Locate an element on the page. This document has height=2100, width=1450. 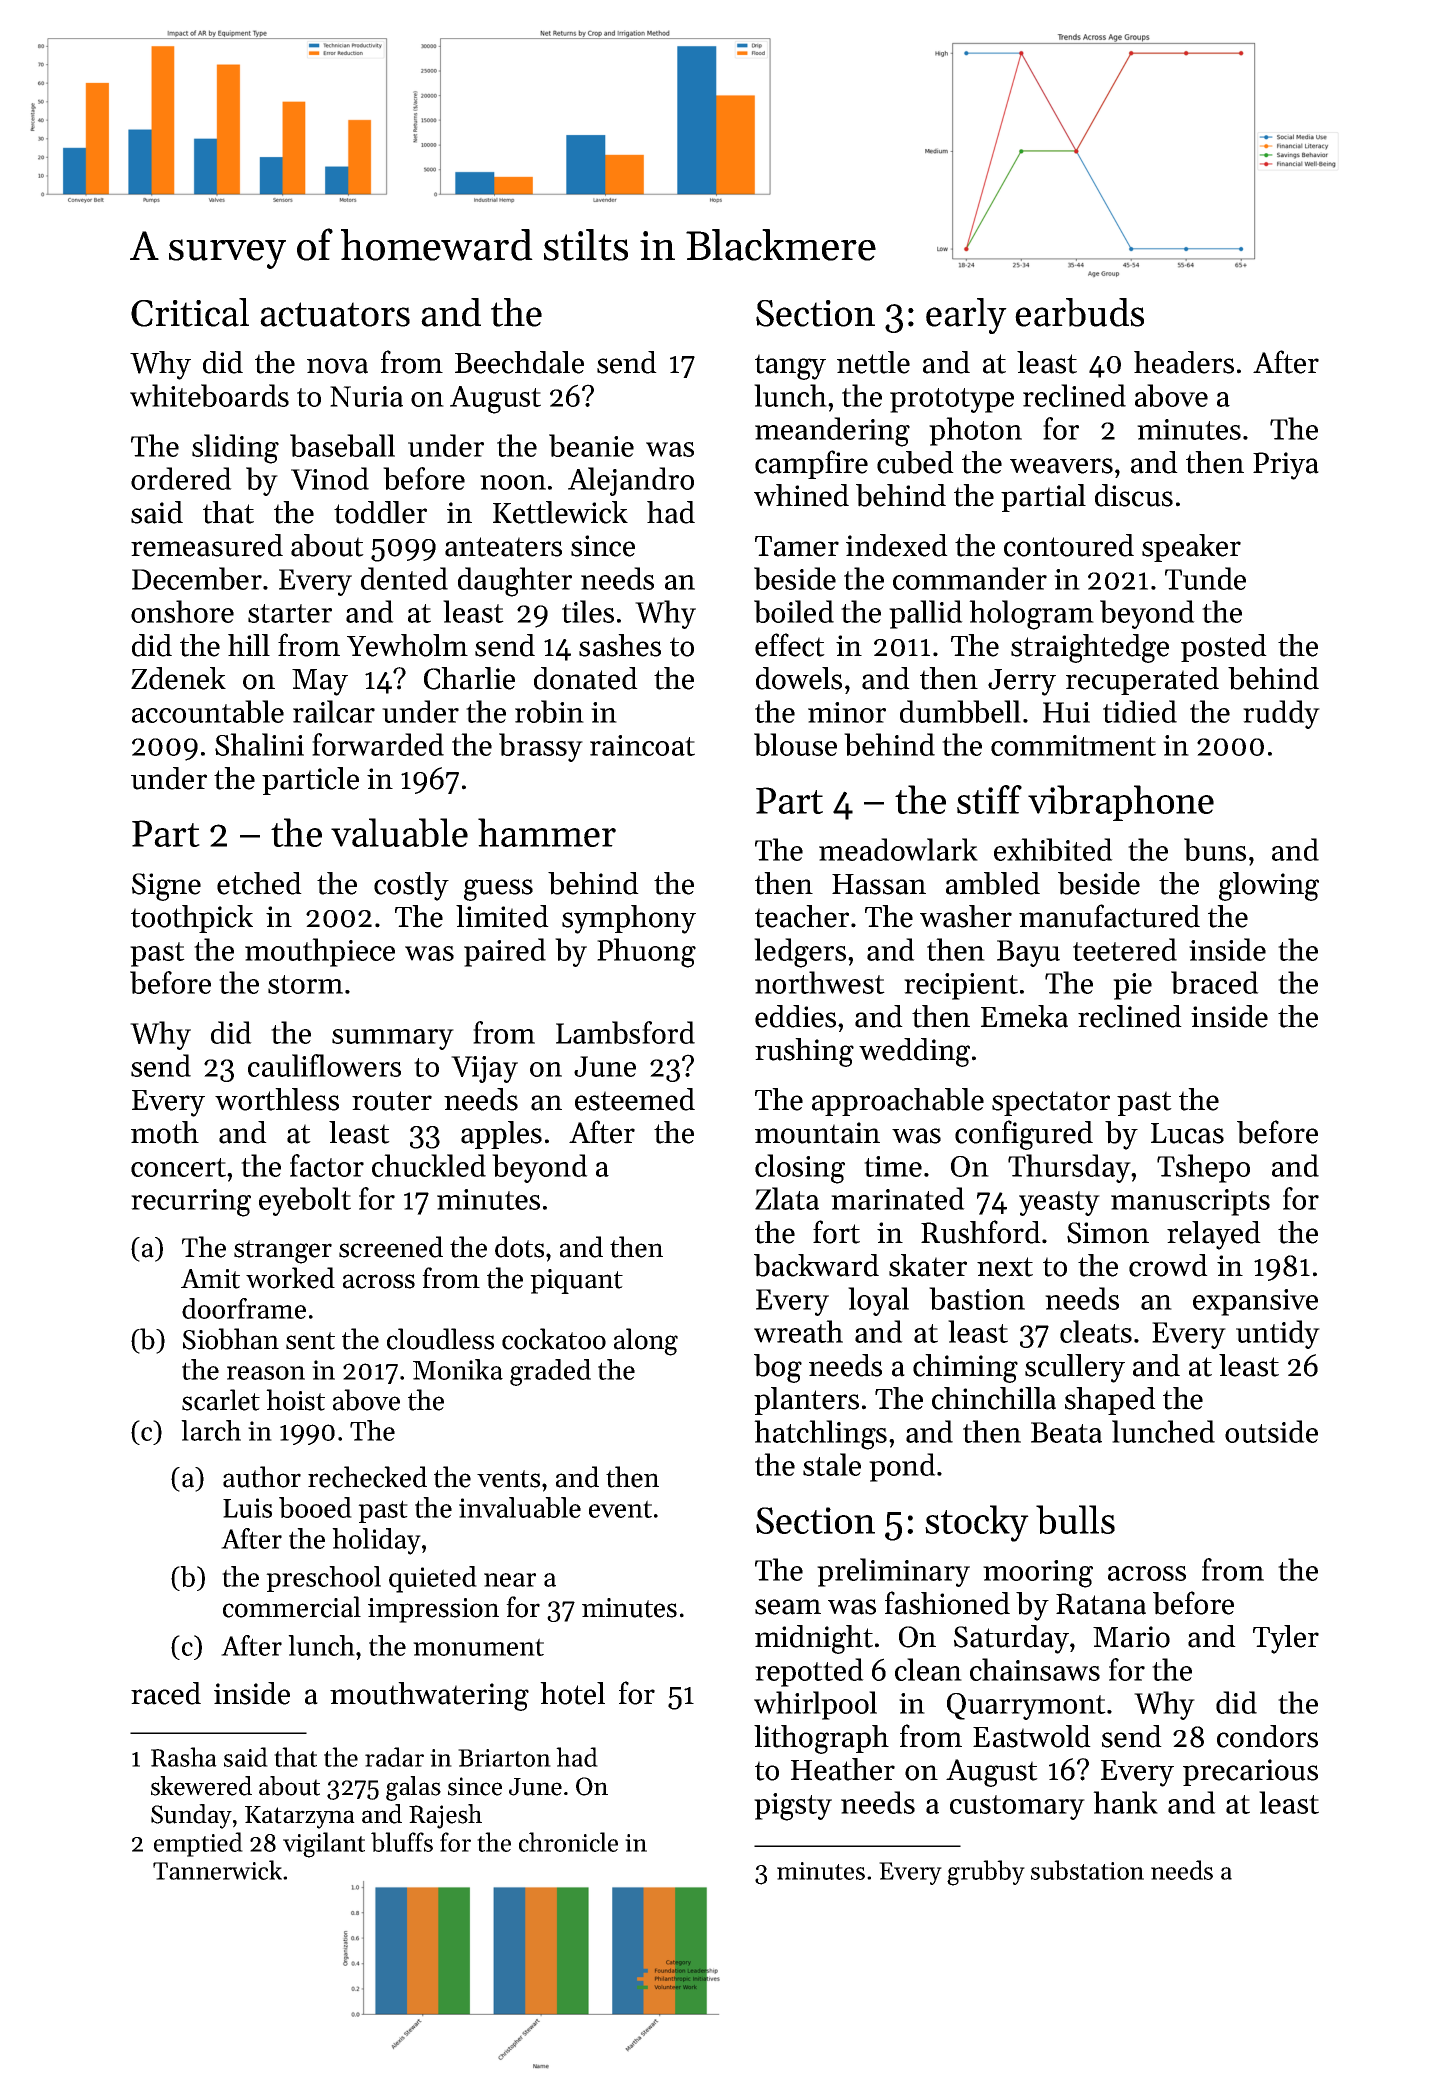
exhibited is located at coordinates (1053, 849).
